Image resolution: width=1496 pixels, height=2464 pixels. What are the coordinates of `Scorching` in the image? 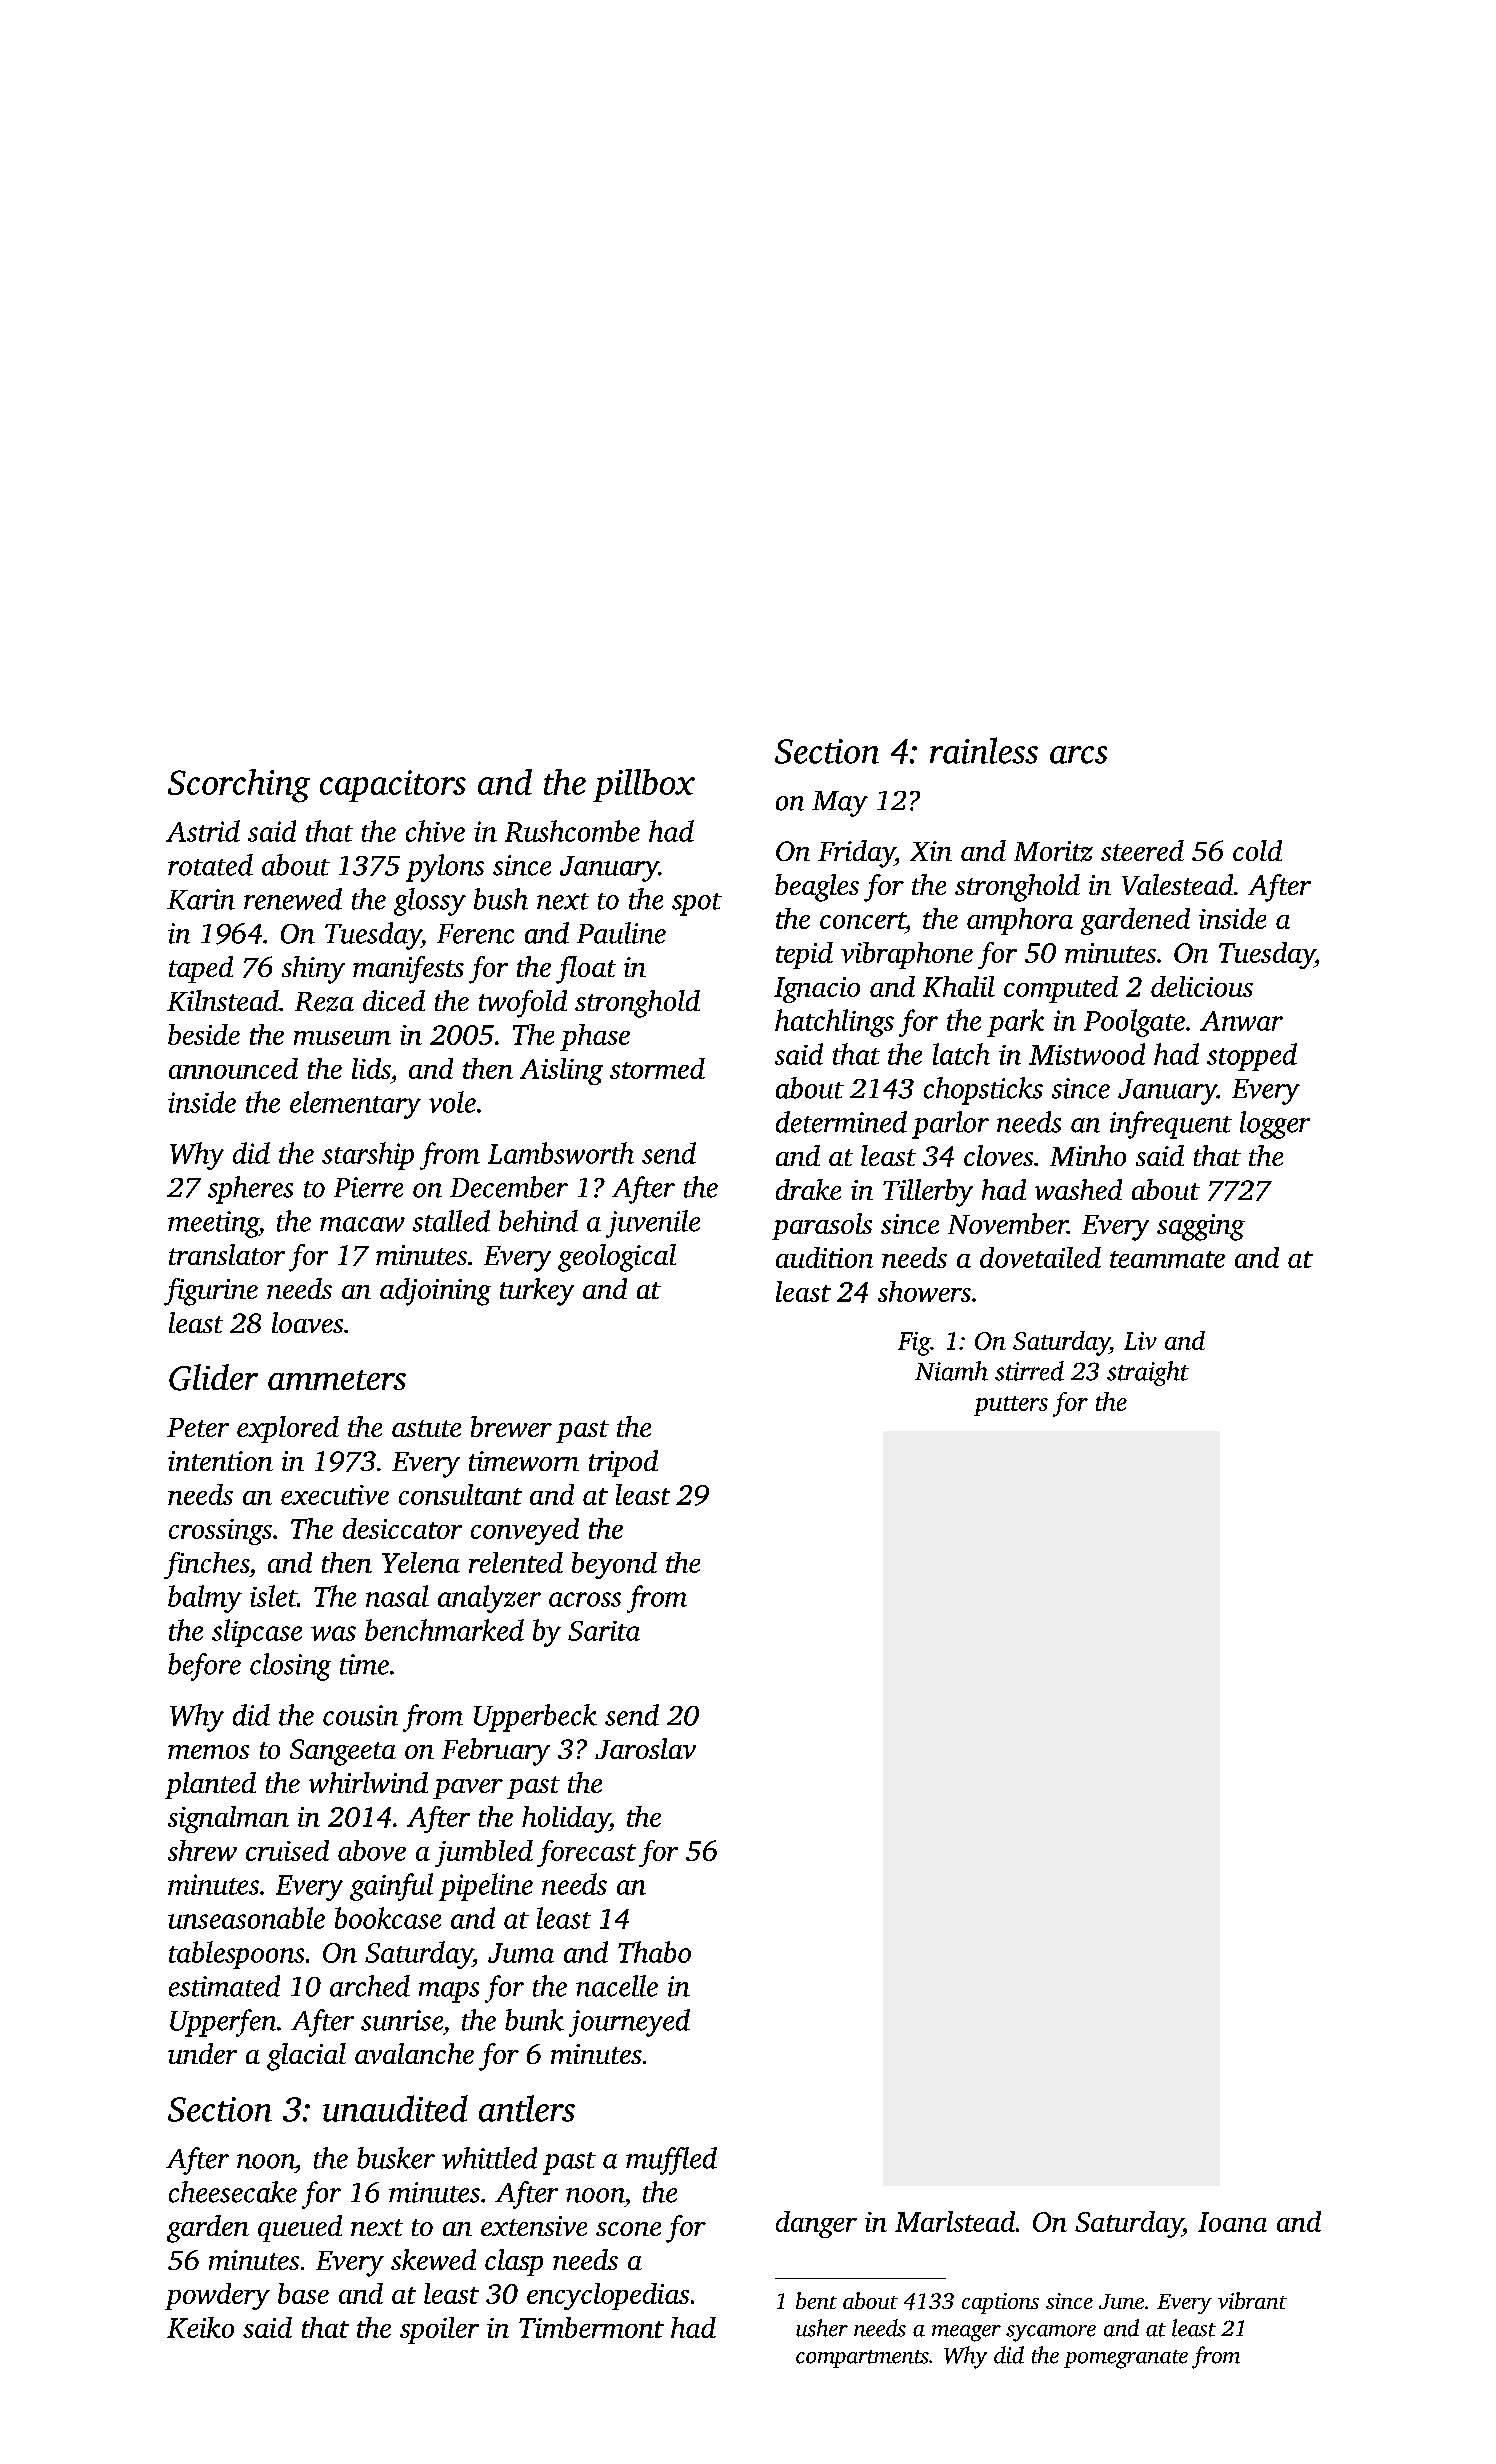 It's located at (239, 786).
